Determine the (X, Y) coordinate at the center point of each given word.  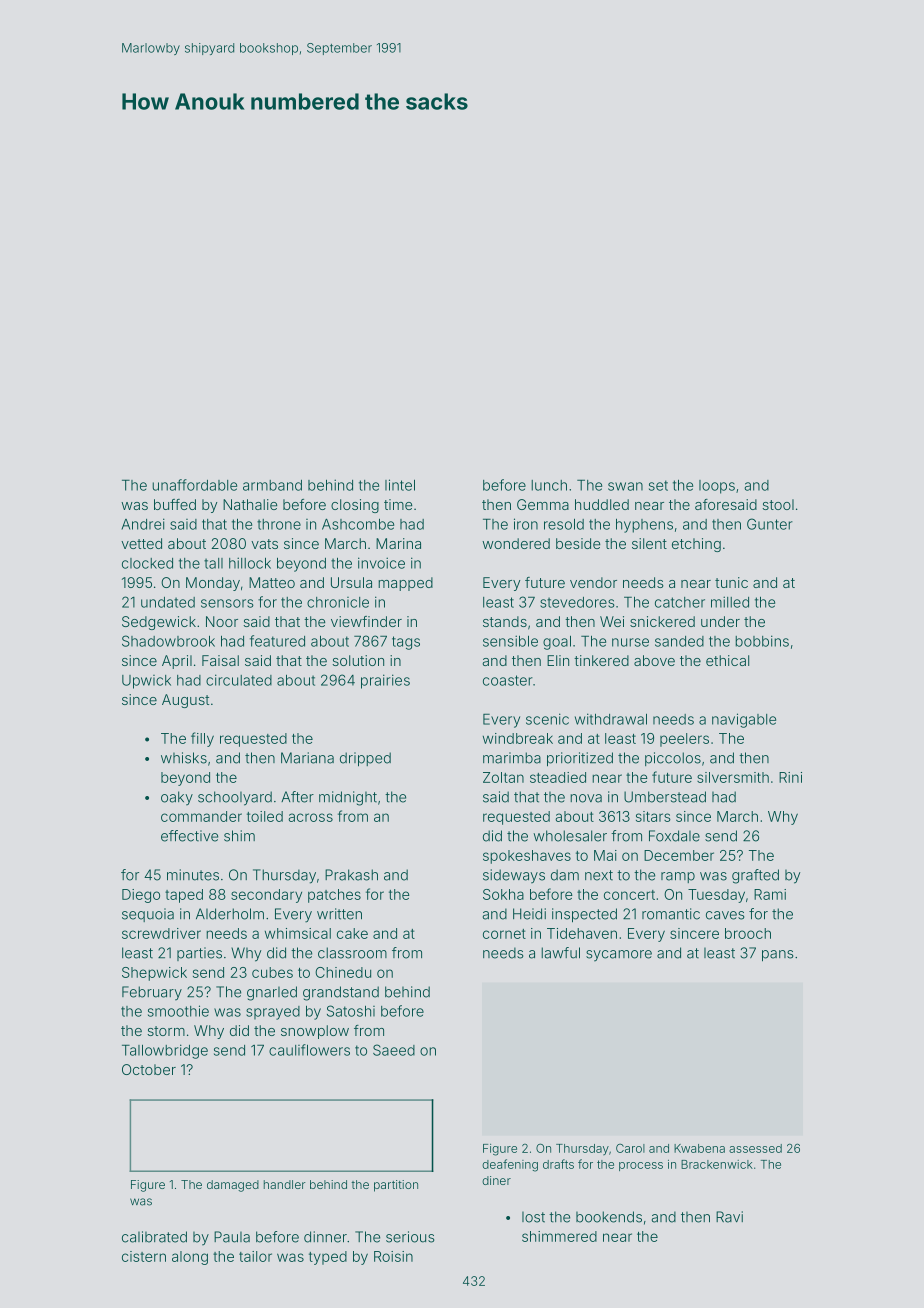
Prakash (351, 875)
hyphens (644, 526)
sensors (227, 603)
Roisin (393, 1256)
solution (358, 660)
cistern (144, 1256)
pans (777, 956)
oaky (177, 798)
